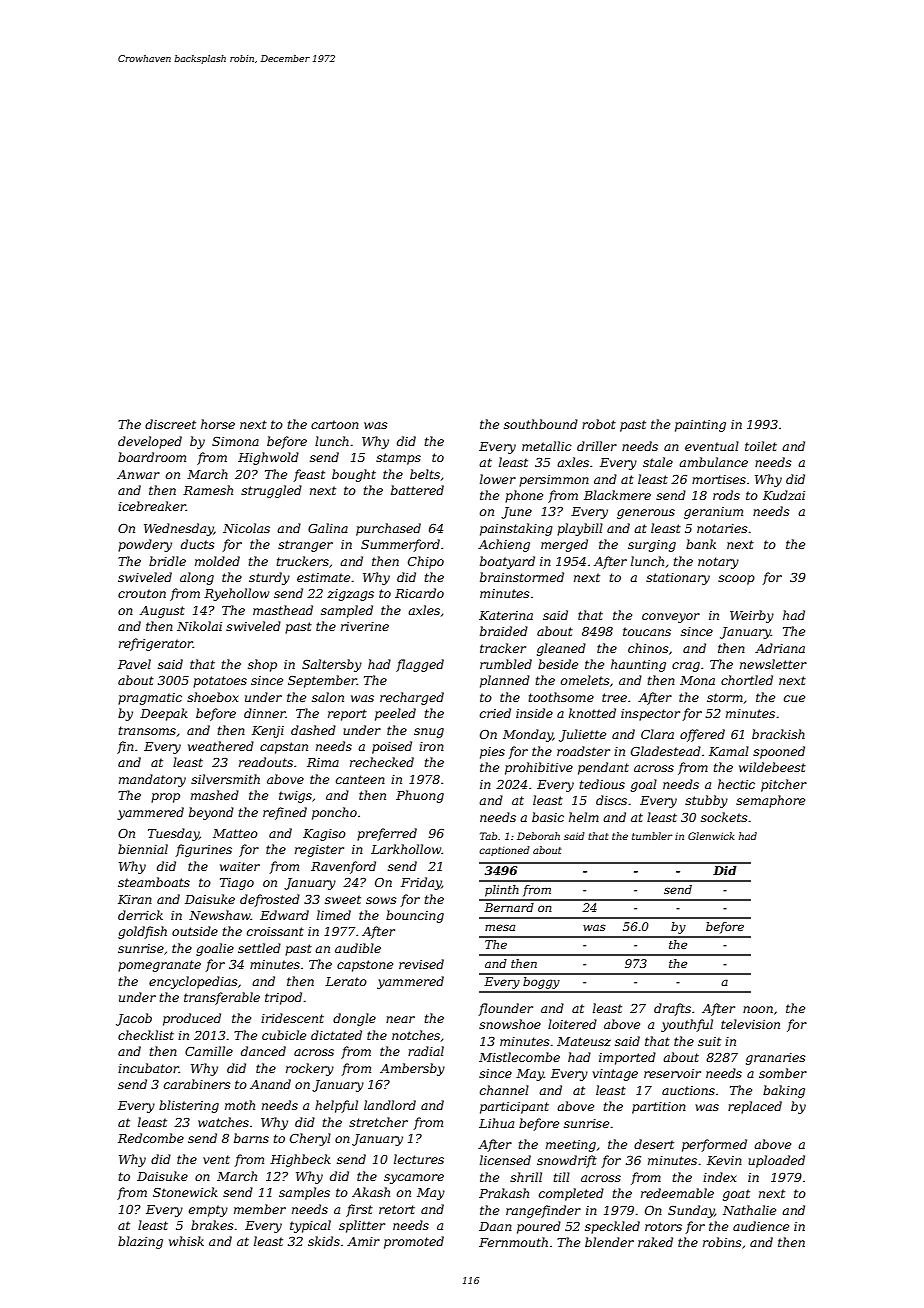  What do you see at coordinates (143, 849) in the screenshot?
I see `biennial` at bounding box center [143, 849].
